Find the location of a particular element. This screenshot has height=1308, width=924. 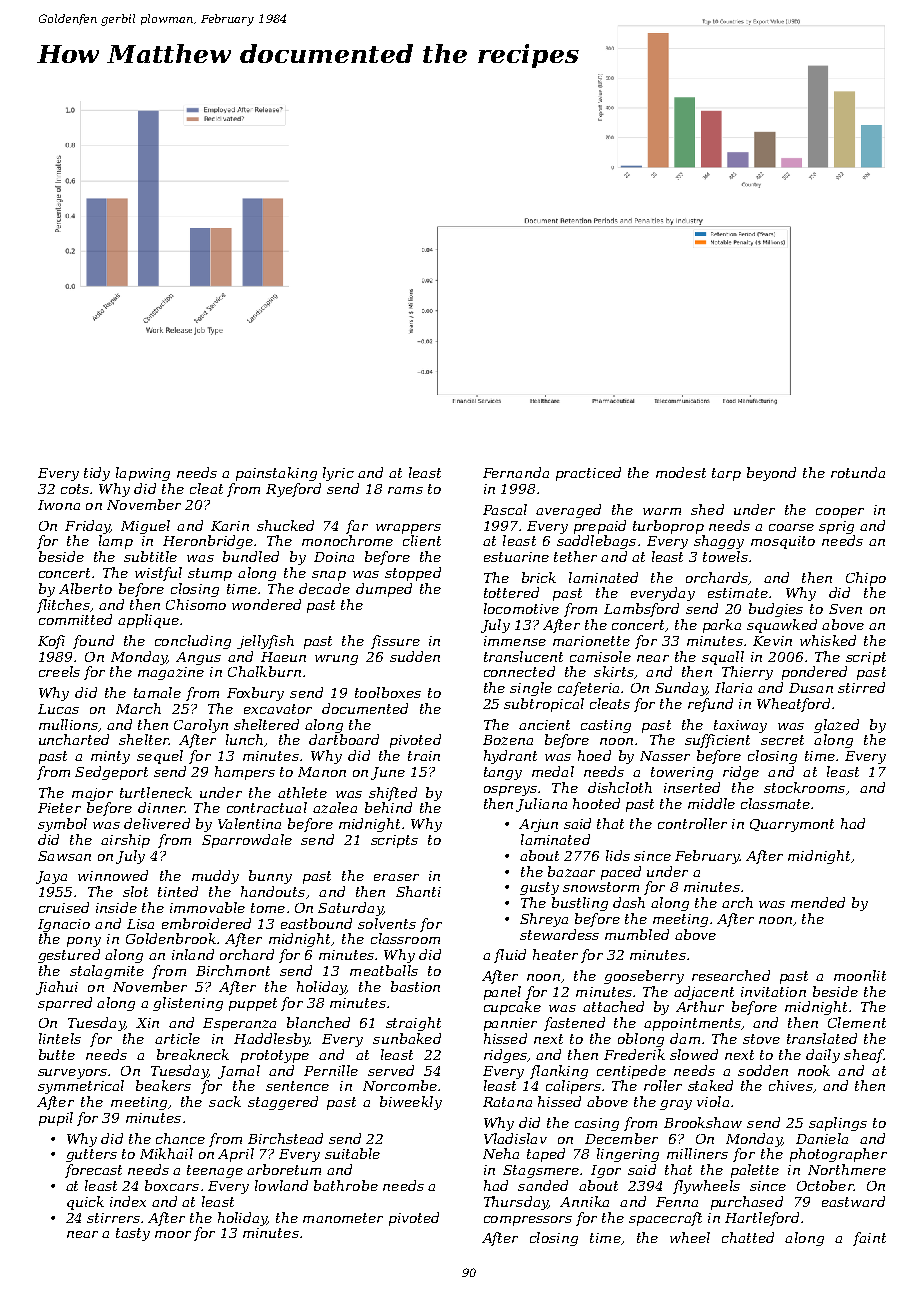

Goldenbrook is located at coordinates (171, 938).
